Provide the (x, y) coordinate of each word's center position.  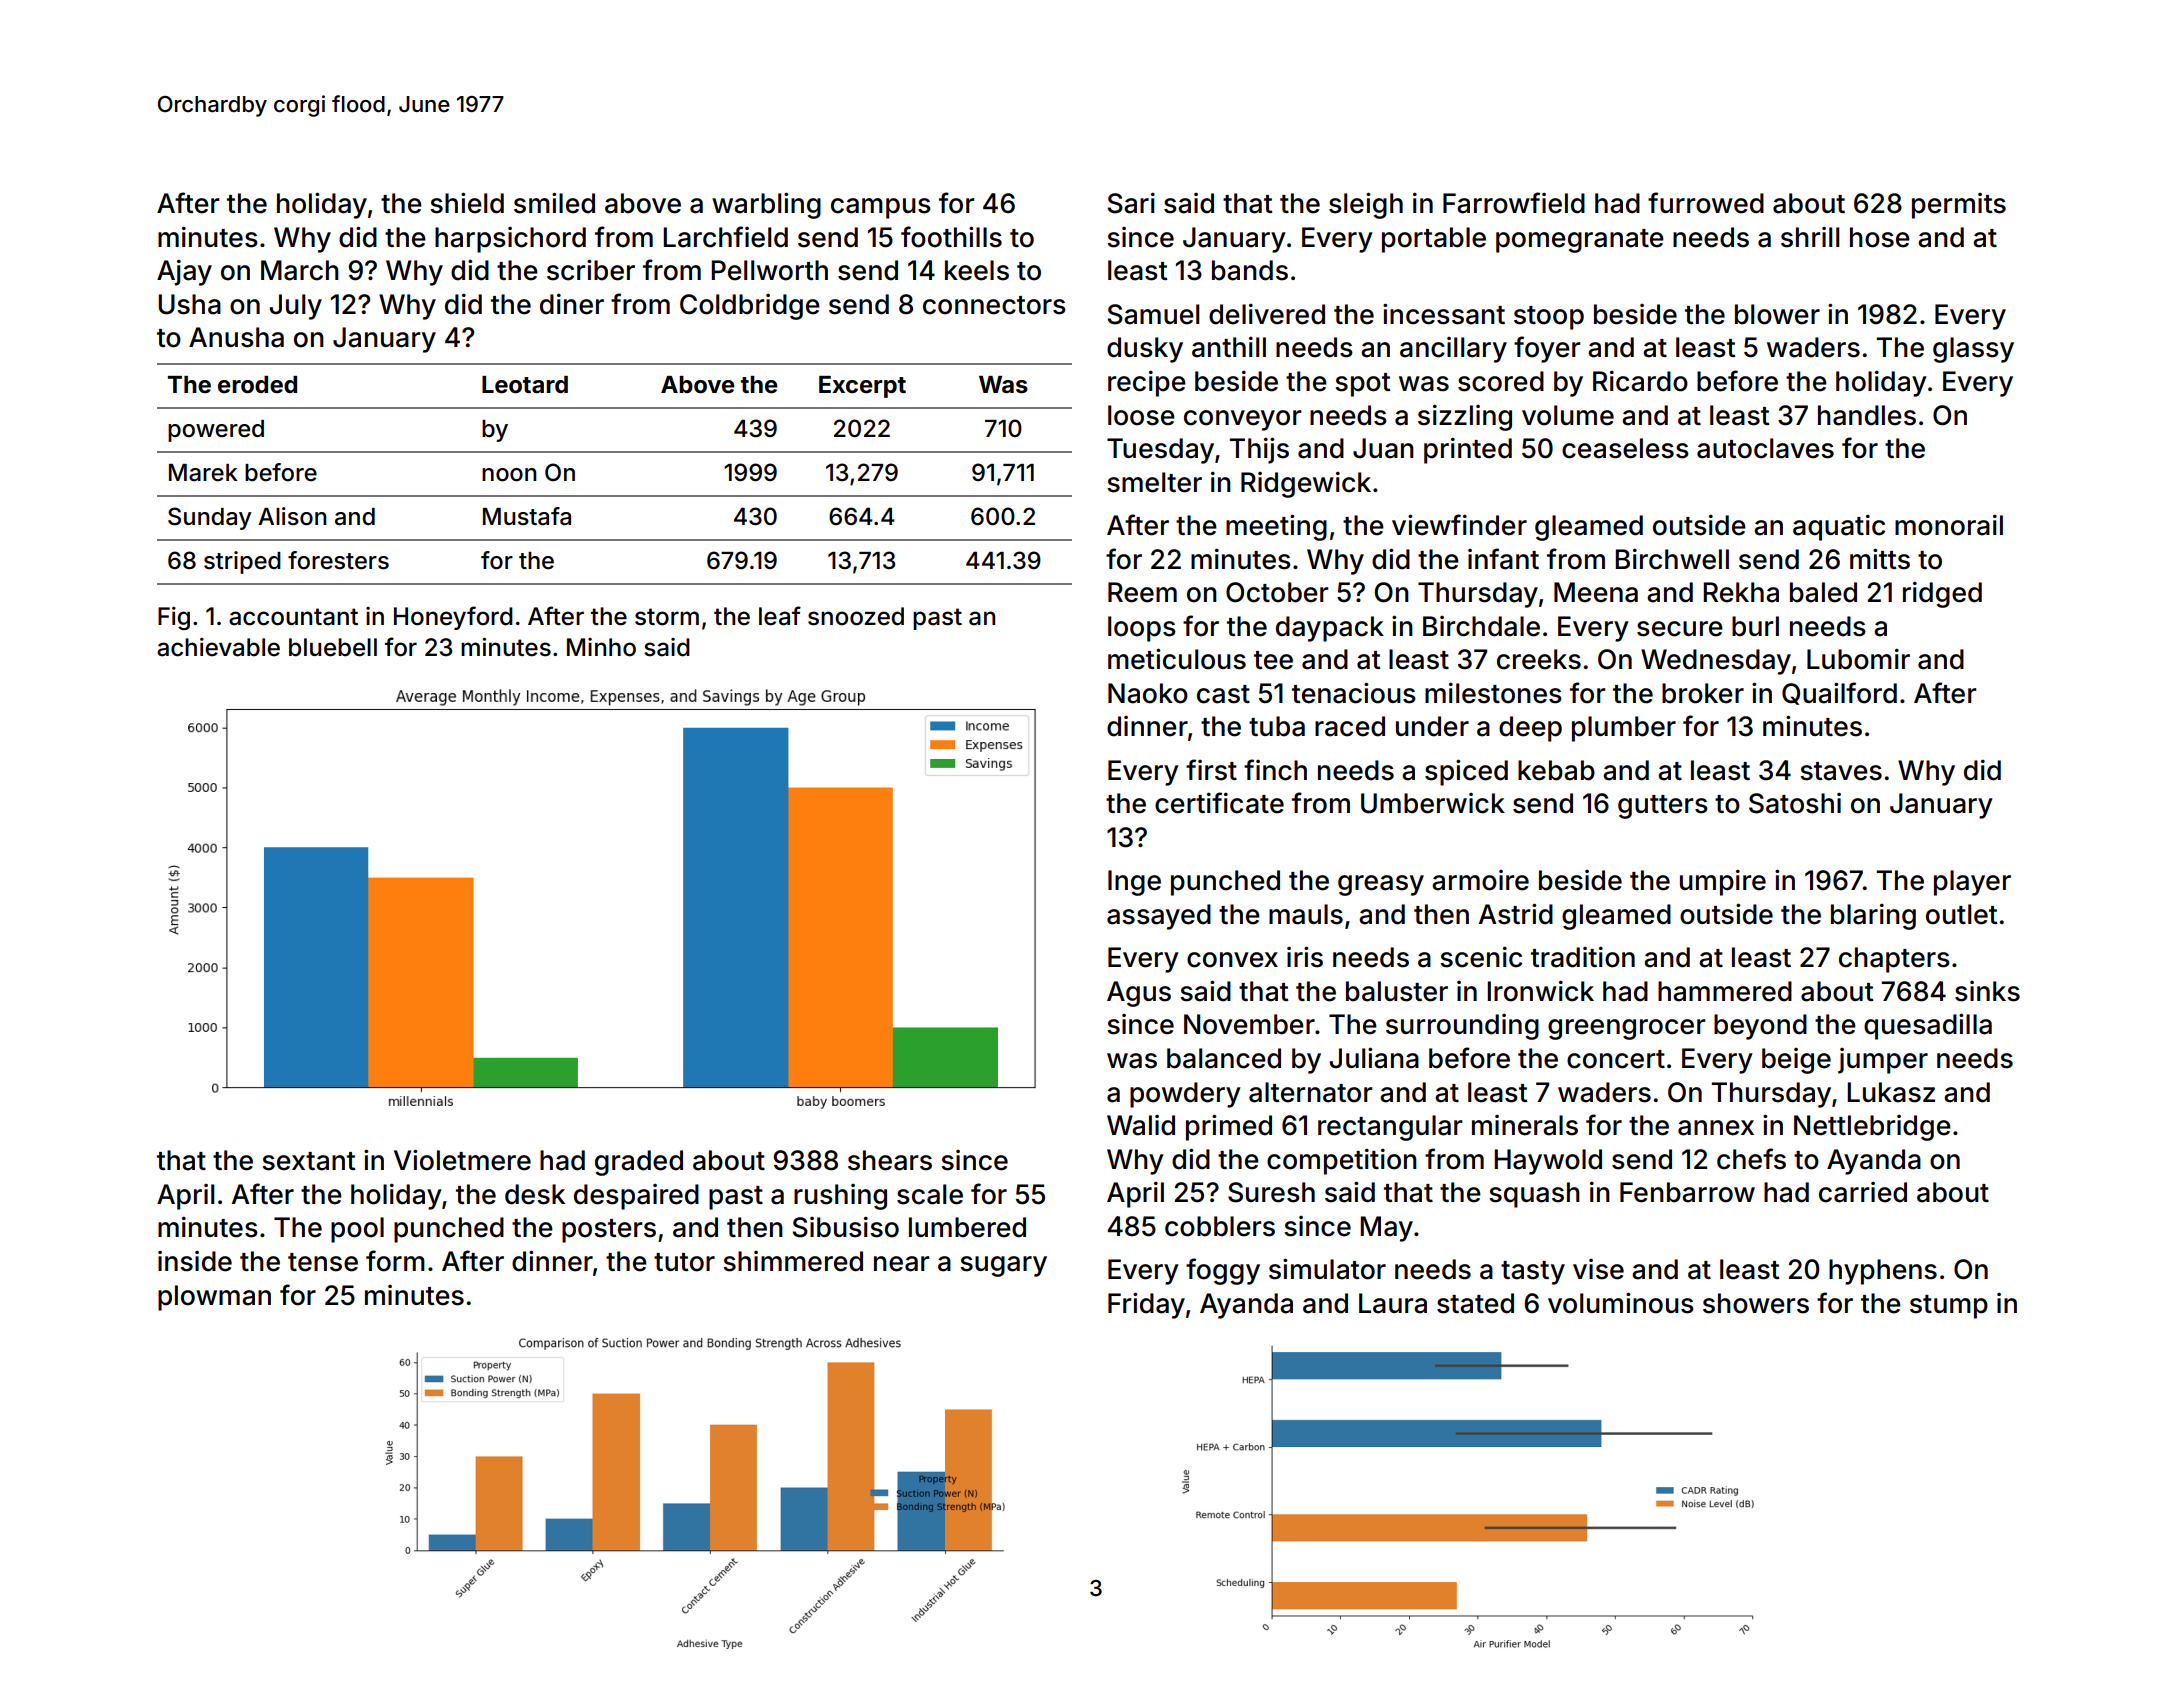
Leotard (525, 385)
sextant (308, 1161)
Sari (1131, 203)
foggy (1223, 1271)
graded (639, 1163)
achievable (218, 647)
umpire (1723, 883)
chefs (1751, 1159)
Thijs (1259, 450)
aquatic (1839, 528)
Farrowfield (1514, 203)
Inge (1134, 883)
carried (1863, 1192)
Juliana (1374, 1058)
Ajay (184, 273)
